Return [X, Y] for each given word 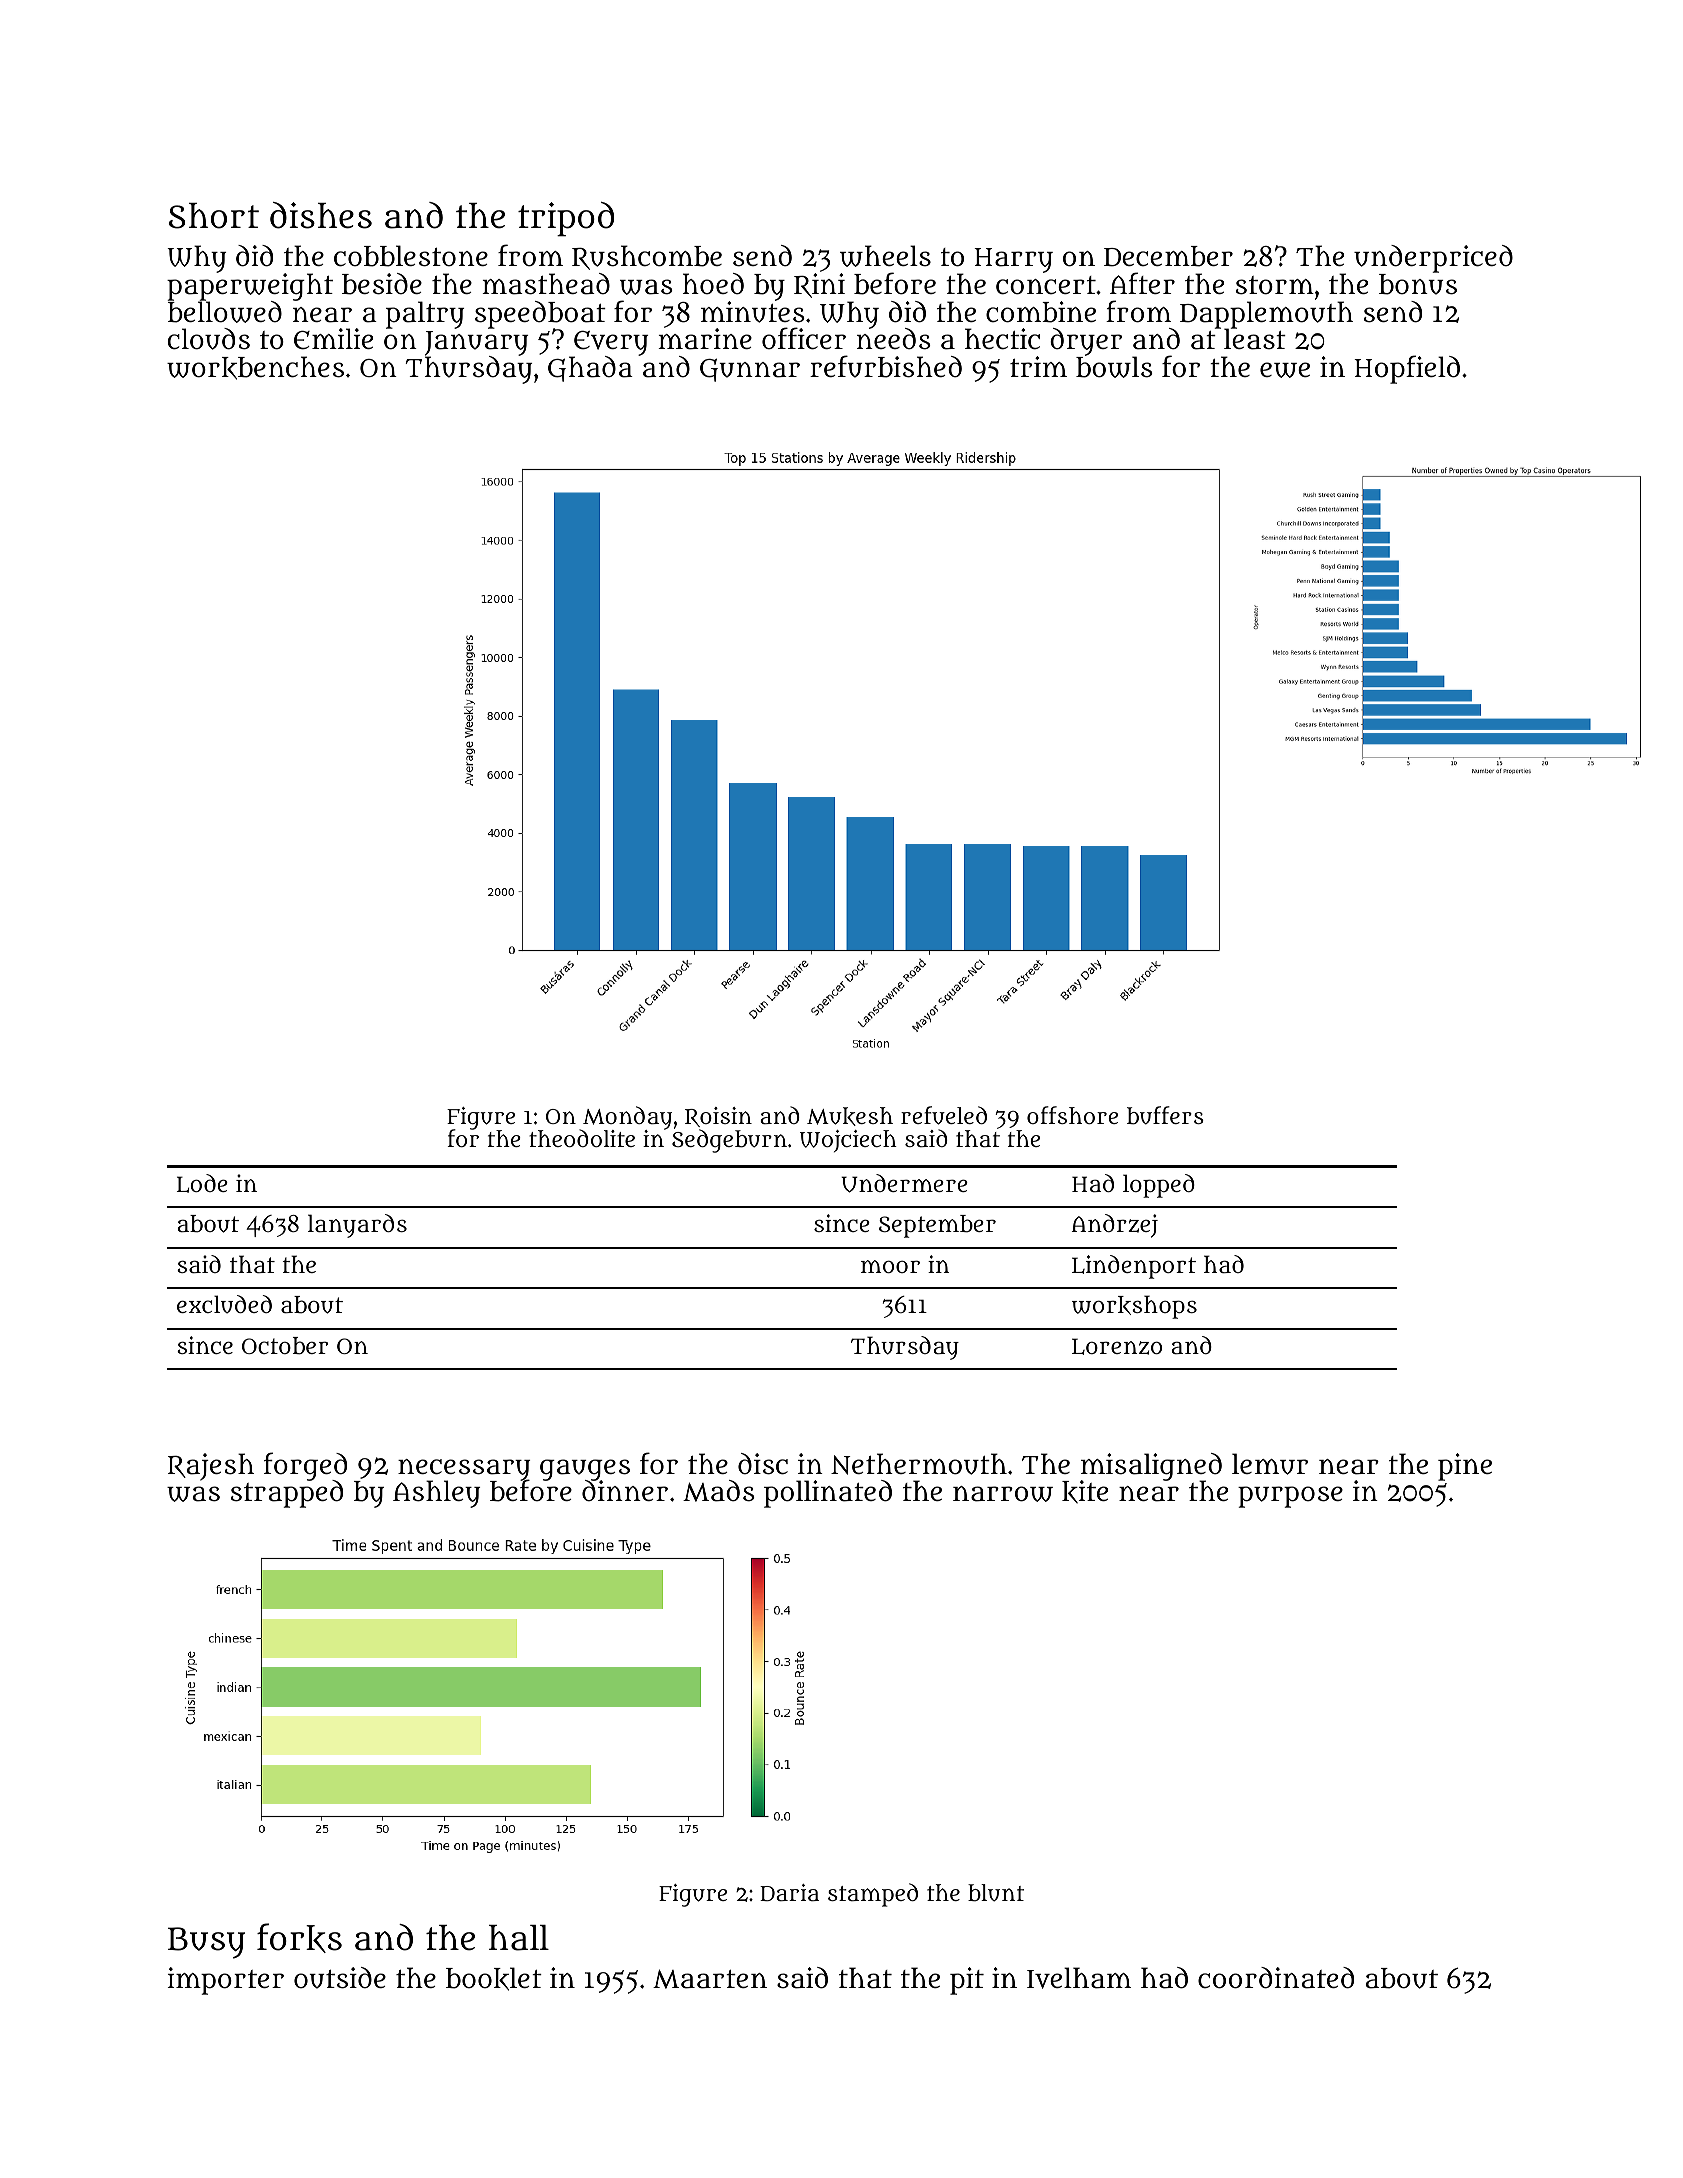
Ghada [590, 369]
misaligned [1151, 1467]
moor [890, 1266]
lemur [1270, 1464]
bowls [1114, 367]
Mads [719, 1491]
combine [1041, 312]
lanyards [357, 1226]
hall [519, 1938]
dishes [321, 215]
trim [1038, 366]
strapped [287, 1494]
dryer [1086, 342]
